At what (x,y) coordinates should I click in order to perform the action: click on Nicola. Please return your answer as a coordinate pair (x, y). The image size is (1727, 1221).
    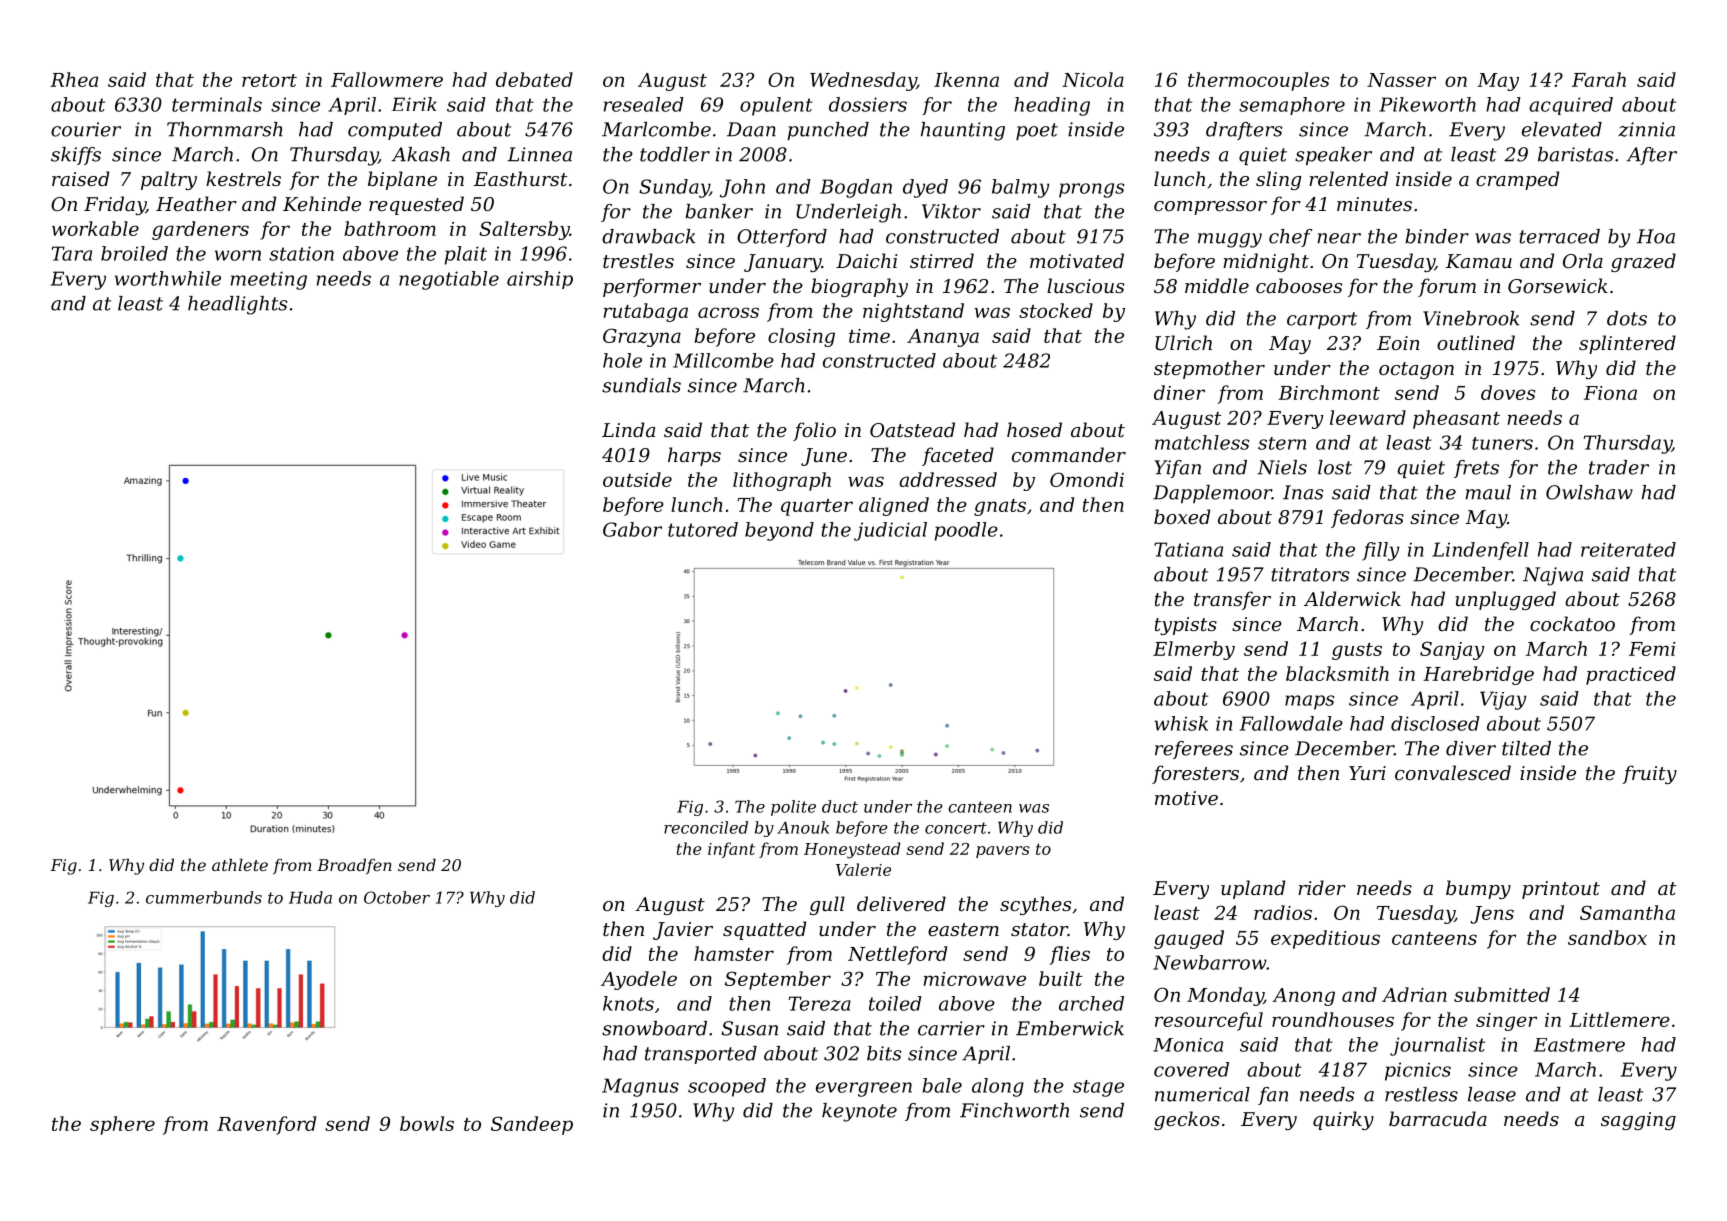
    Looking at the image, I should click on (1093, 79).
